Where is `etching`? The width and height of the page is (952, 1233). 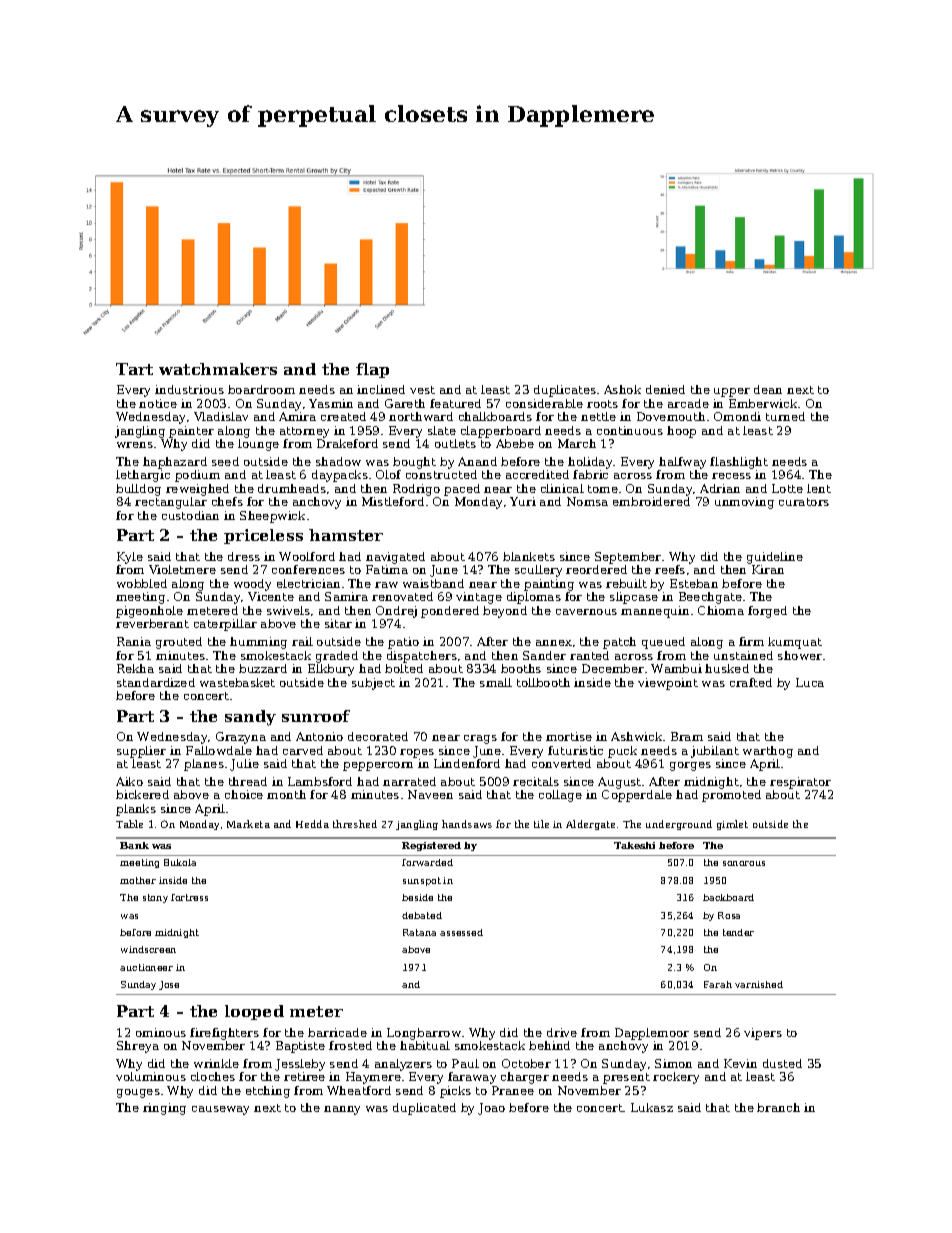
etching is located at coordinates (268, 1092).
